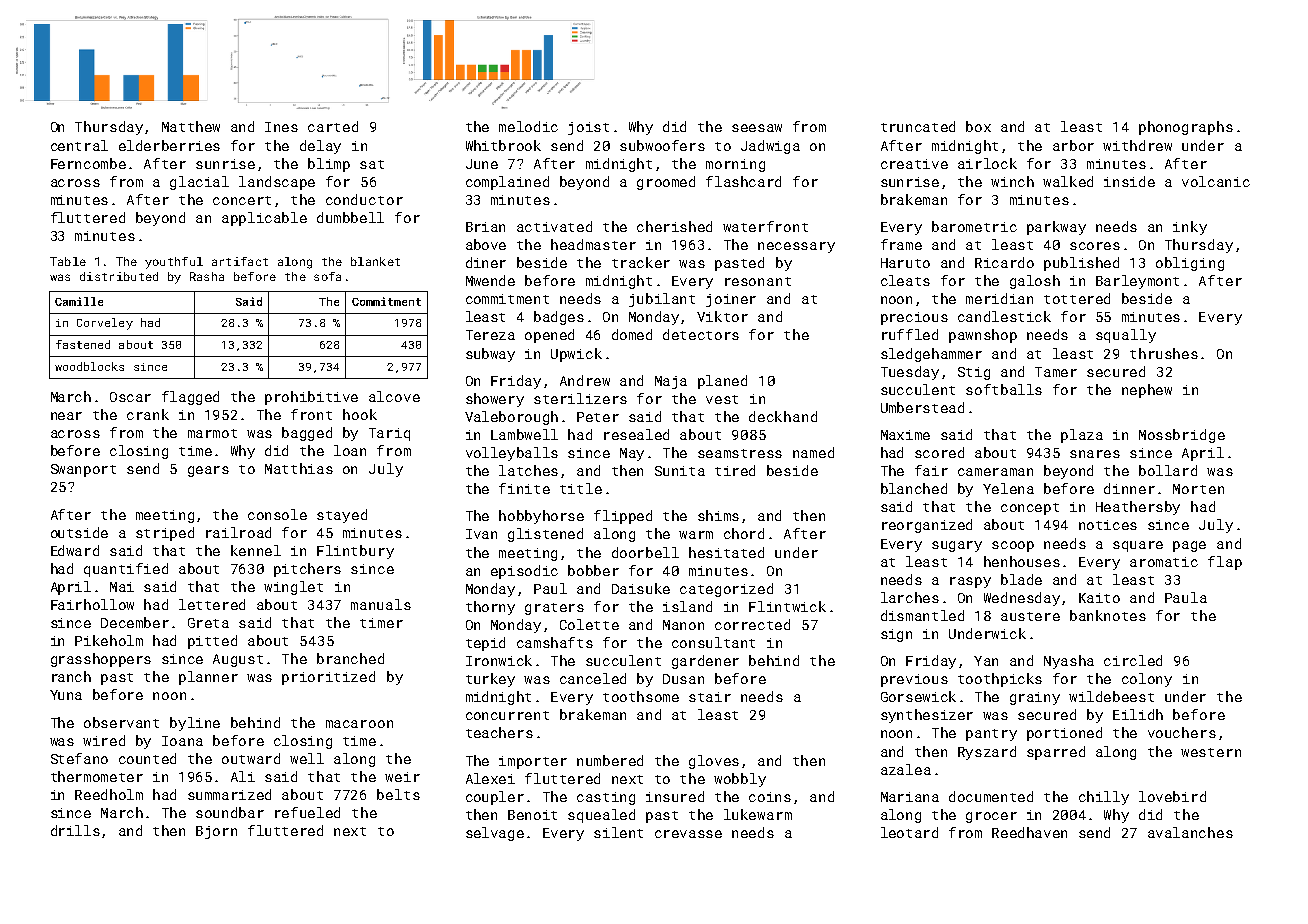 This image has width=1308, height=924. Describe the element at coordinates (1013, 546) in the image. I see `scoop` at that location.
